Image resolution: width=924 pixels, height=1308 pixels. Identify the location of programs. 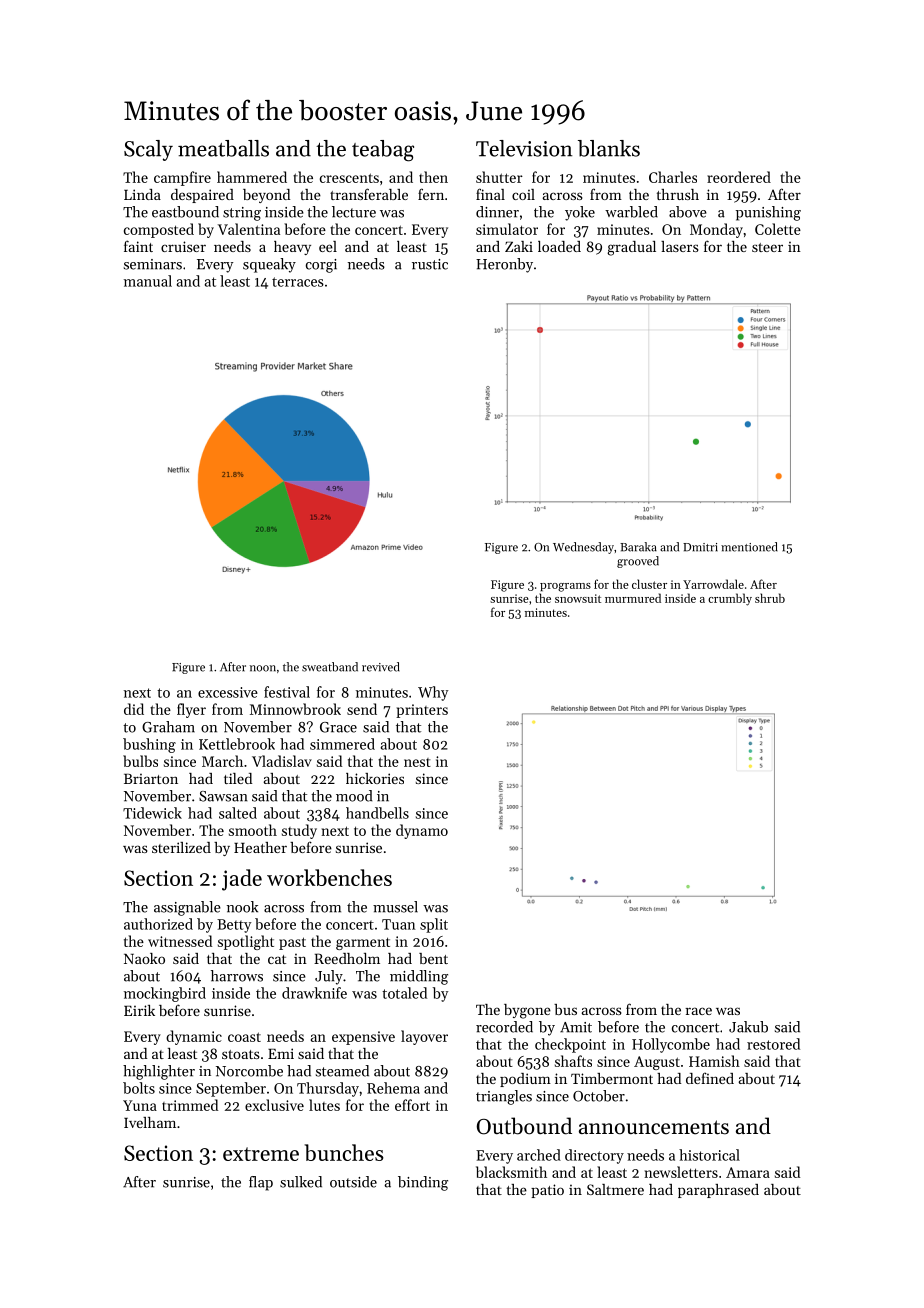
(565, 587).
